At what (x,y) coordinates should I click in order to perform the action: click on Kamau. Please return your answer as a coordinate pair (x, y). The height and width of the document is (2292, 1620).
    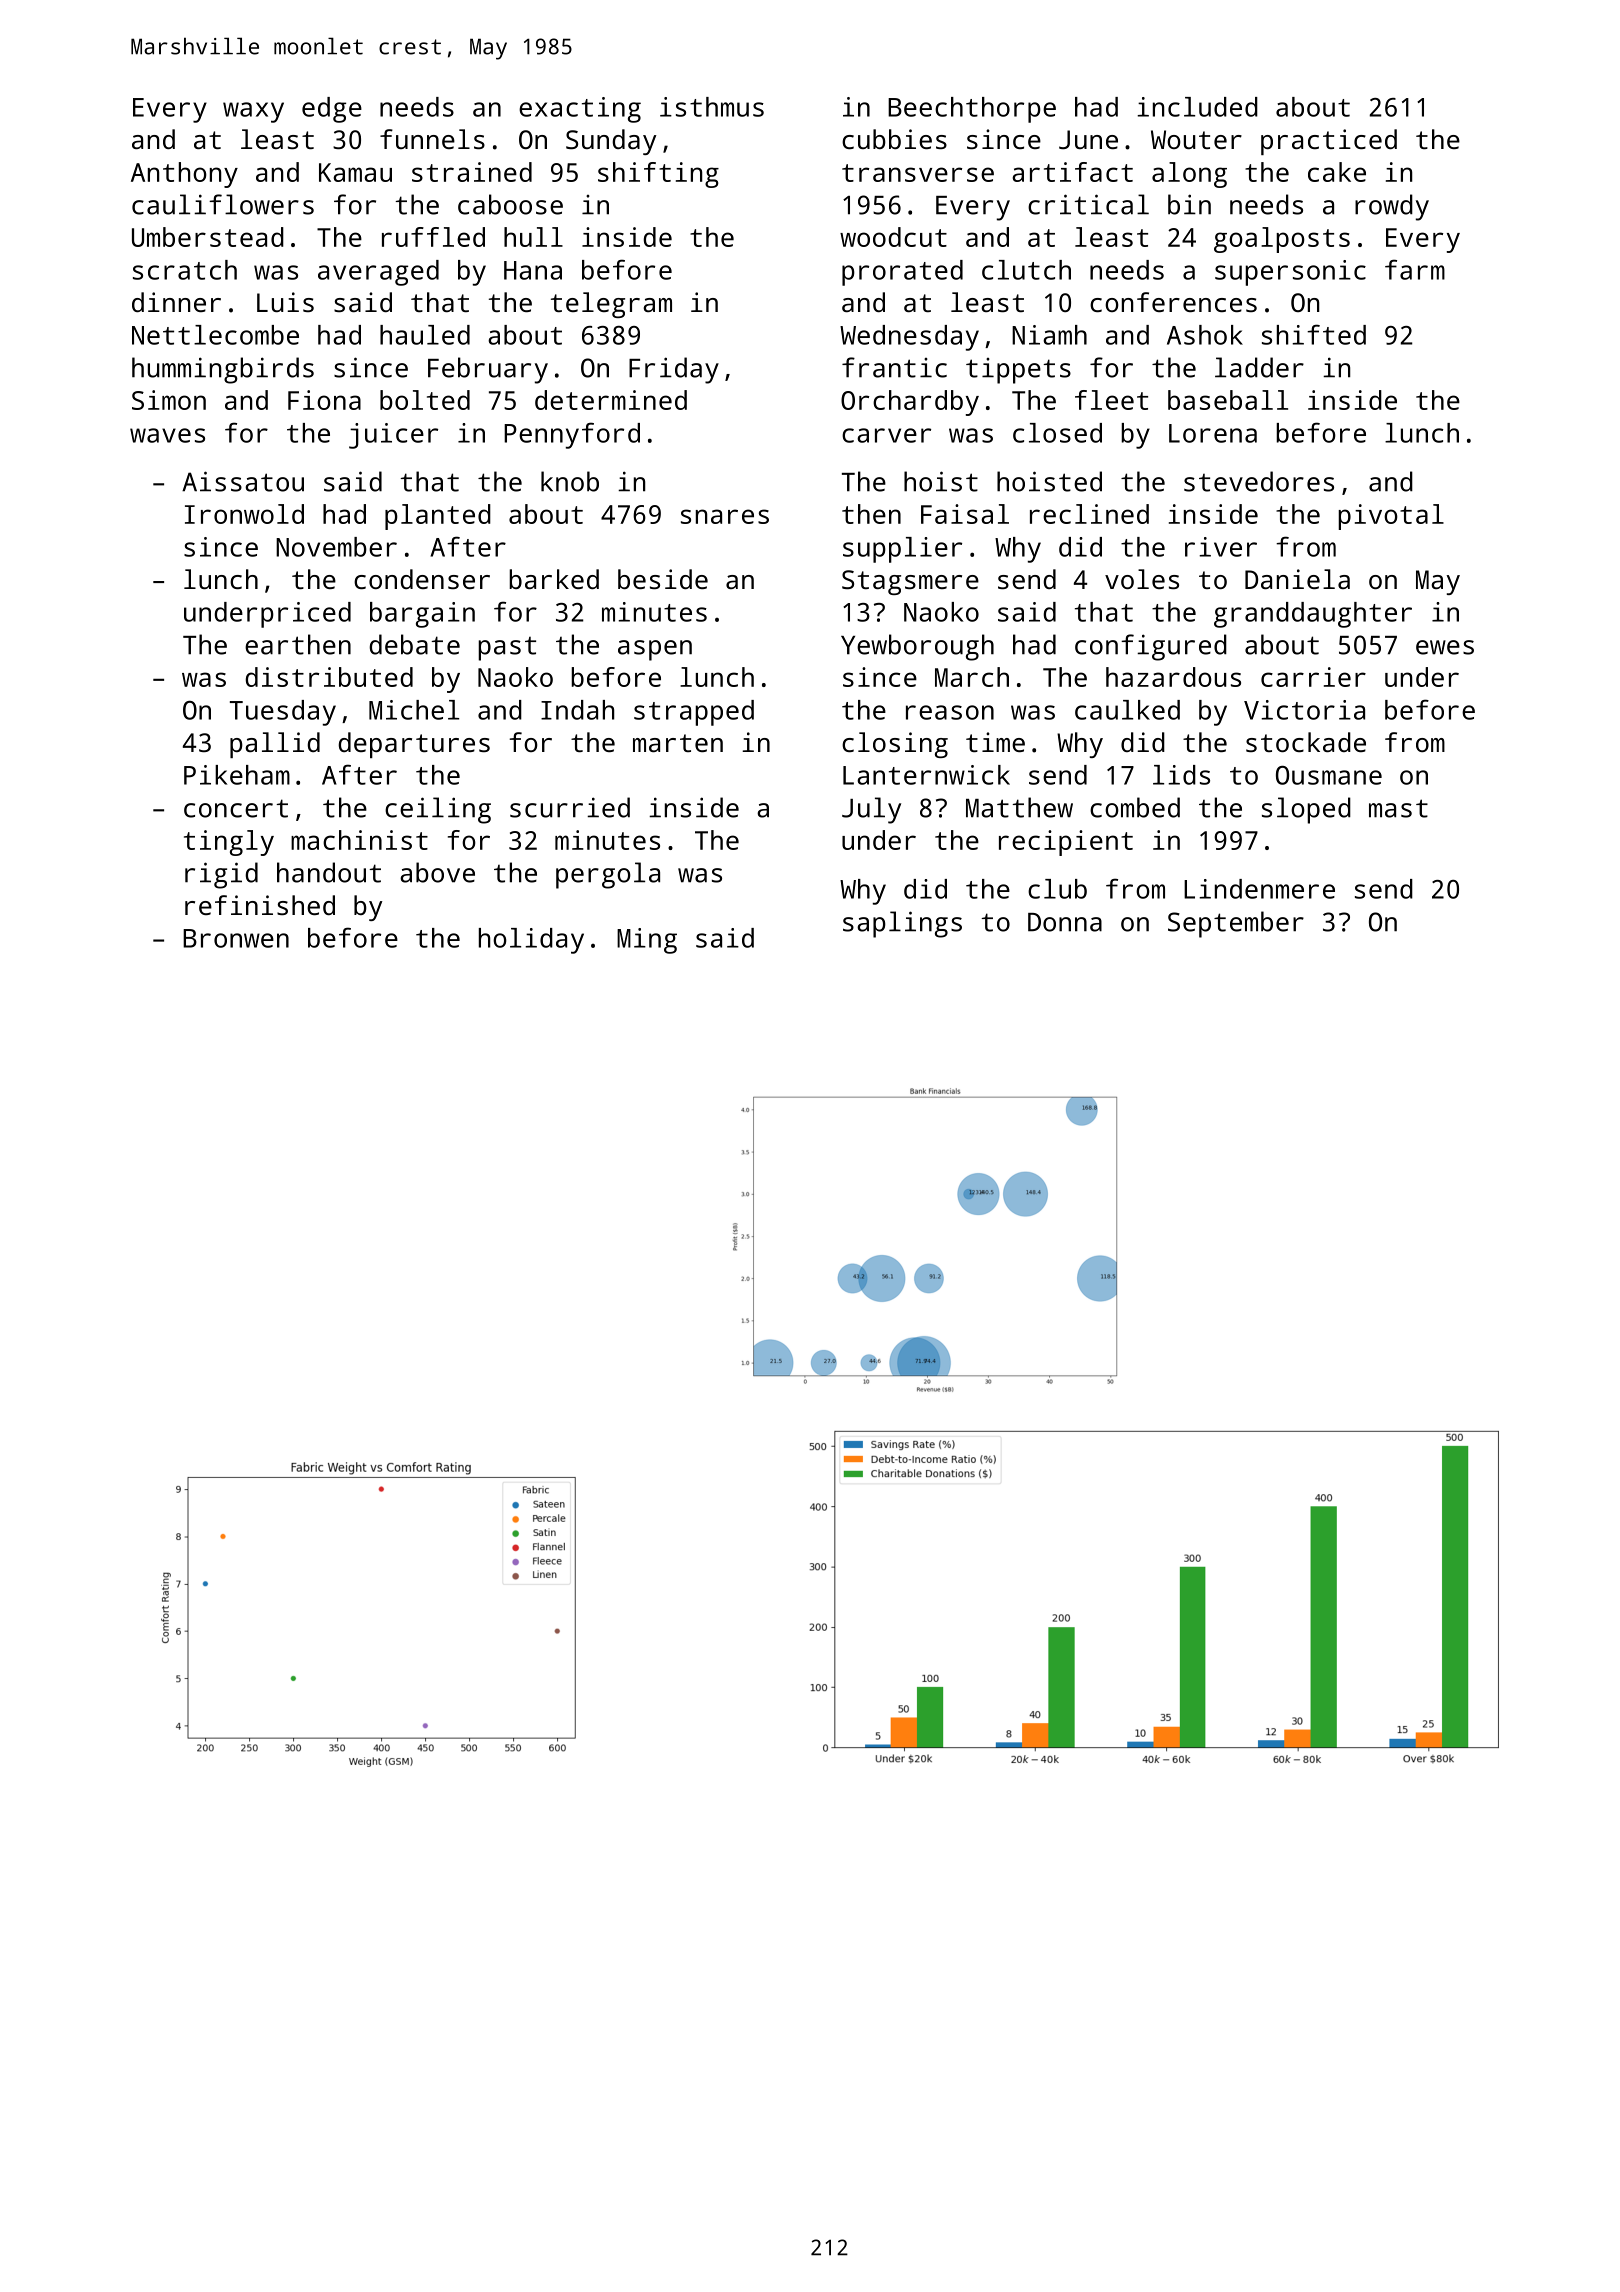
    Looking at the image, I should click on (355, 172).
